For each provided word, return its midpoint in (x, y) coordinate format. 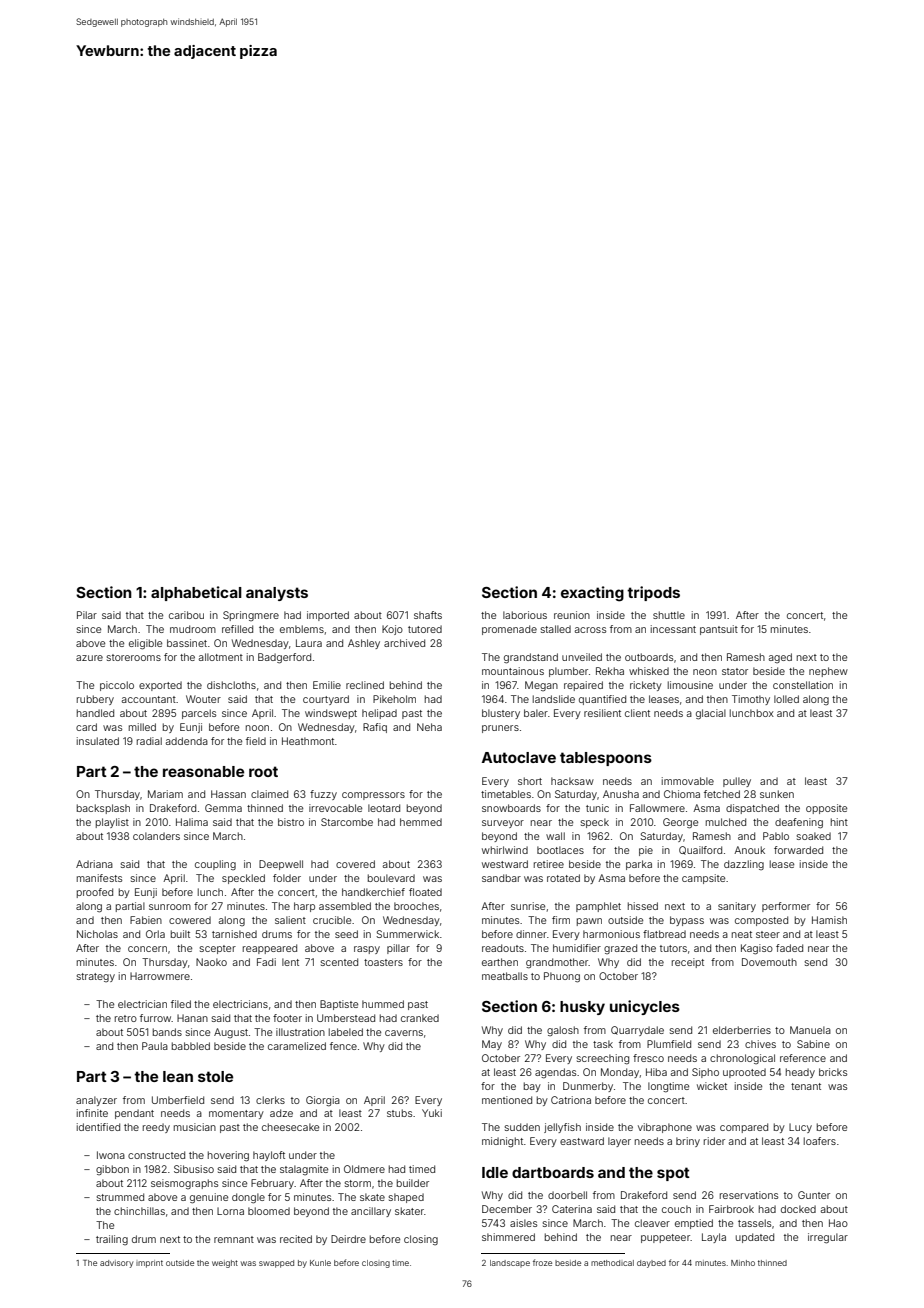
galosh (563, 1031)
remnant (234, 1239)
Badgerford (284, 658)
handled (95, 713)
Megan (541, 686)
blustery (501, 714)
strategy (96, 977)
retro (126, 1018)
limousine (690, 685)
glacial (711, 714)
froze (542, 1262)
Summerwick (407, 934)
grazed (620, 949)
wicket (712, 1086)
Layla (714, 1238)
